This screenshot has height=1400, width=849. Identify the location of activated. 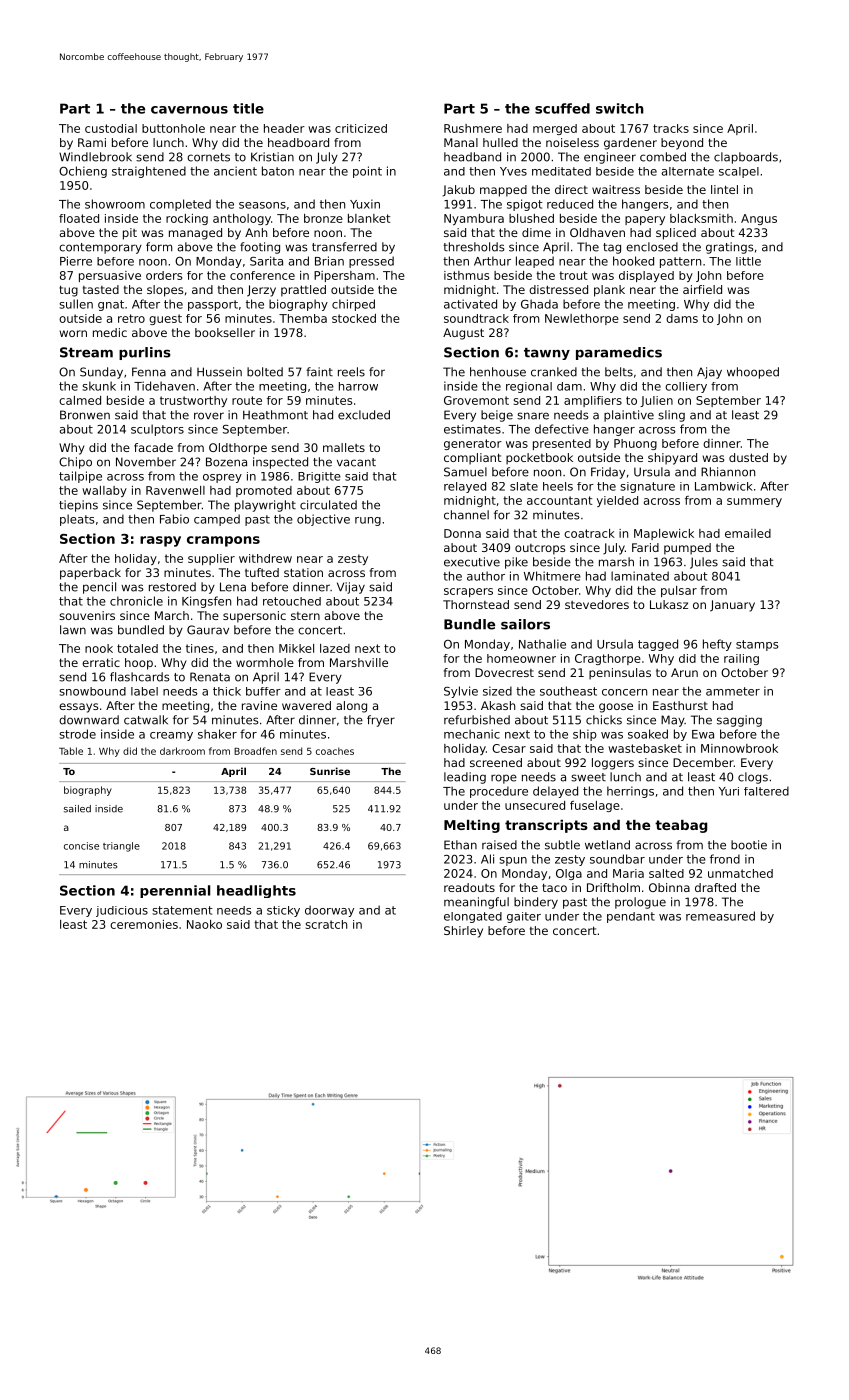
(470, 304).
